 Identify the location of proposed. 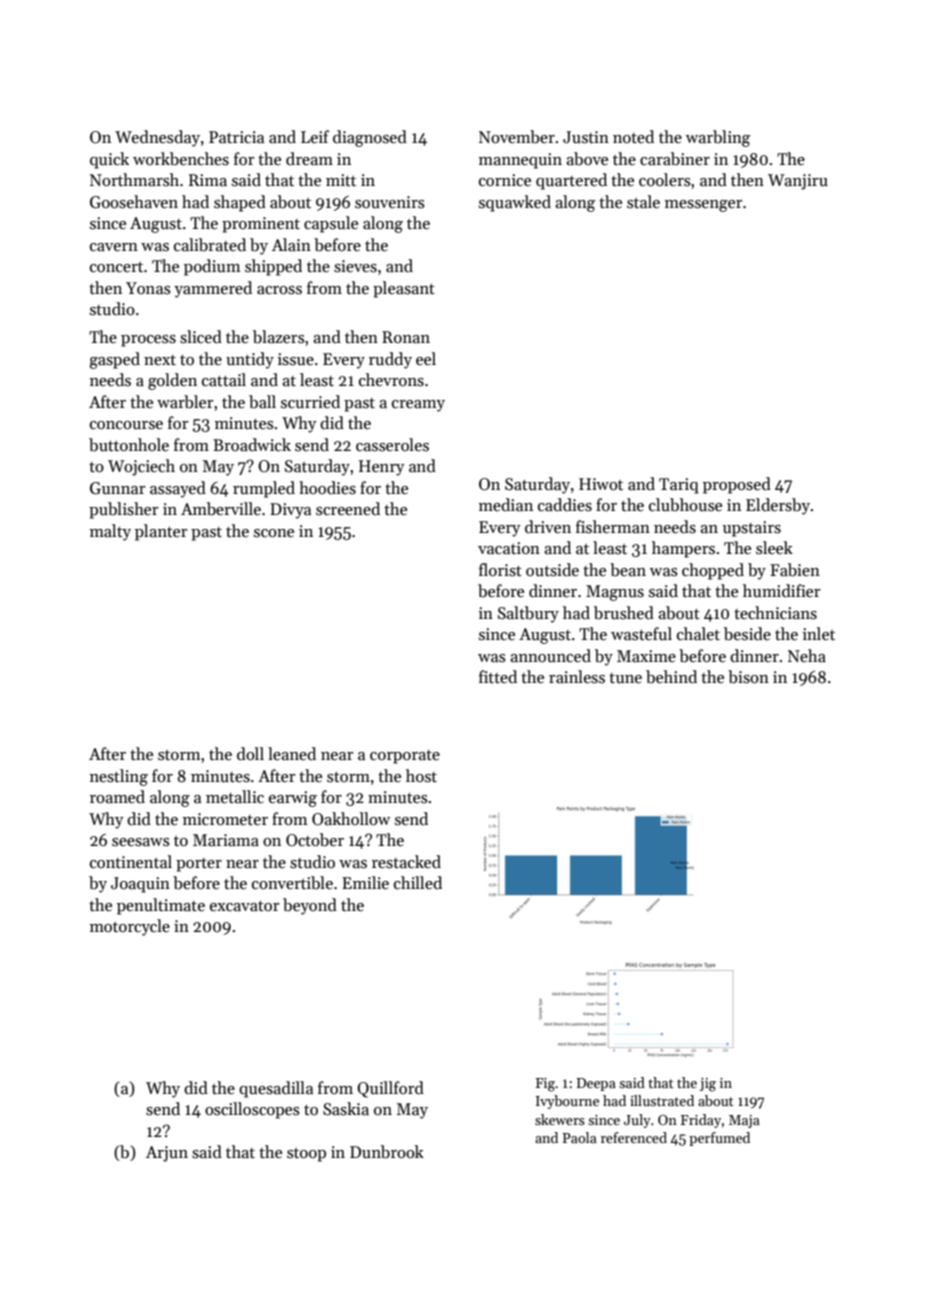
(737, 485).
